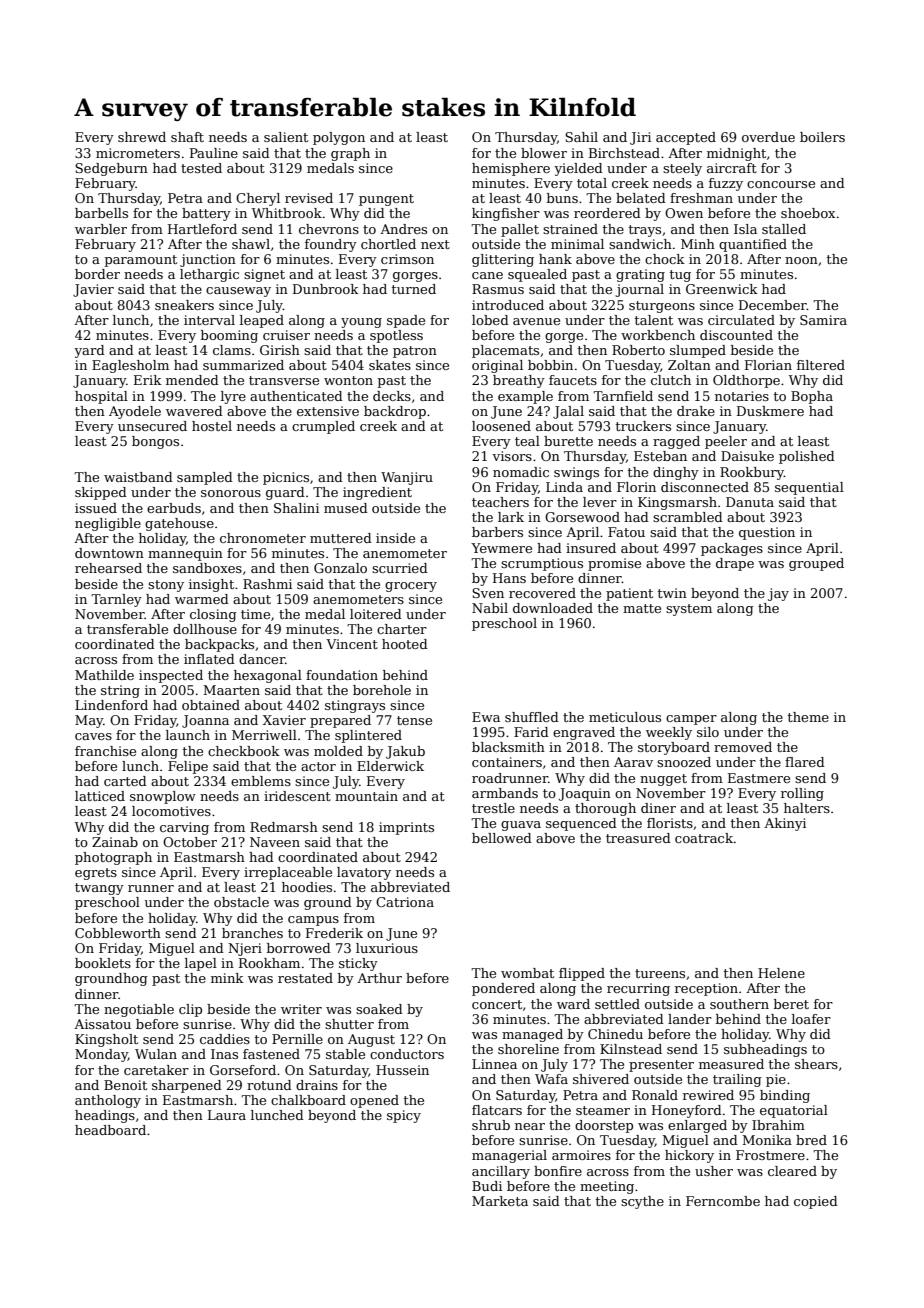  Describe the element at coordinates (584, 733) in the screenshot. I see `engraved` at that location.
